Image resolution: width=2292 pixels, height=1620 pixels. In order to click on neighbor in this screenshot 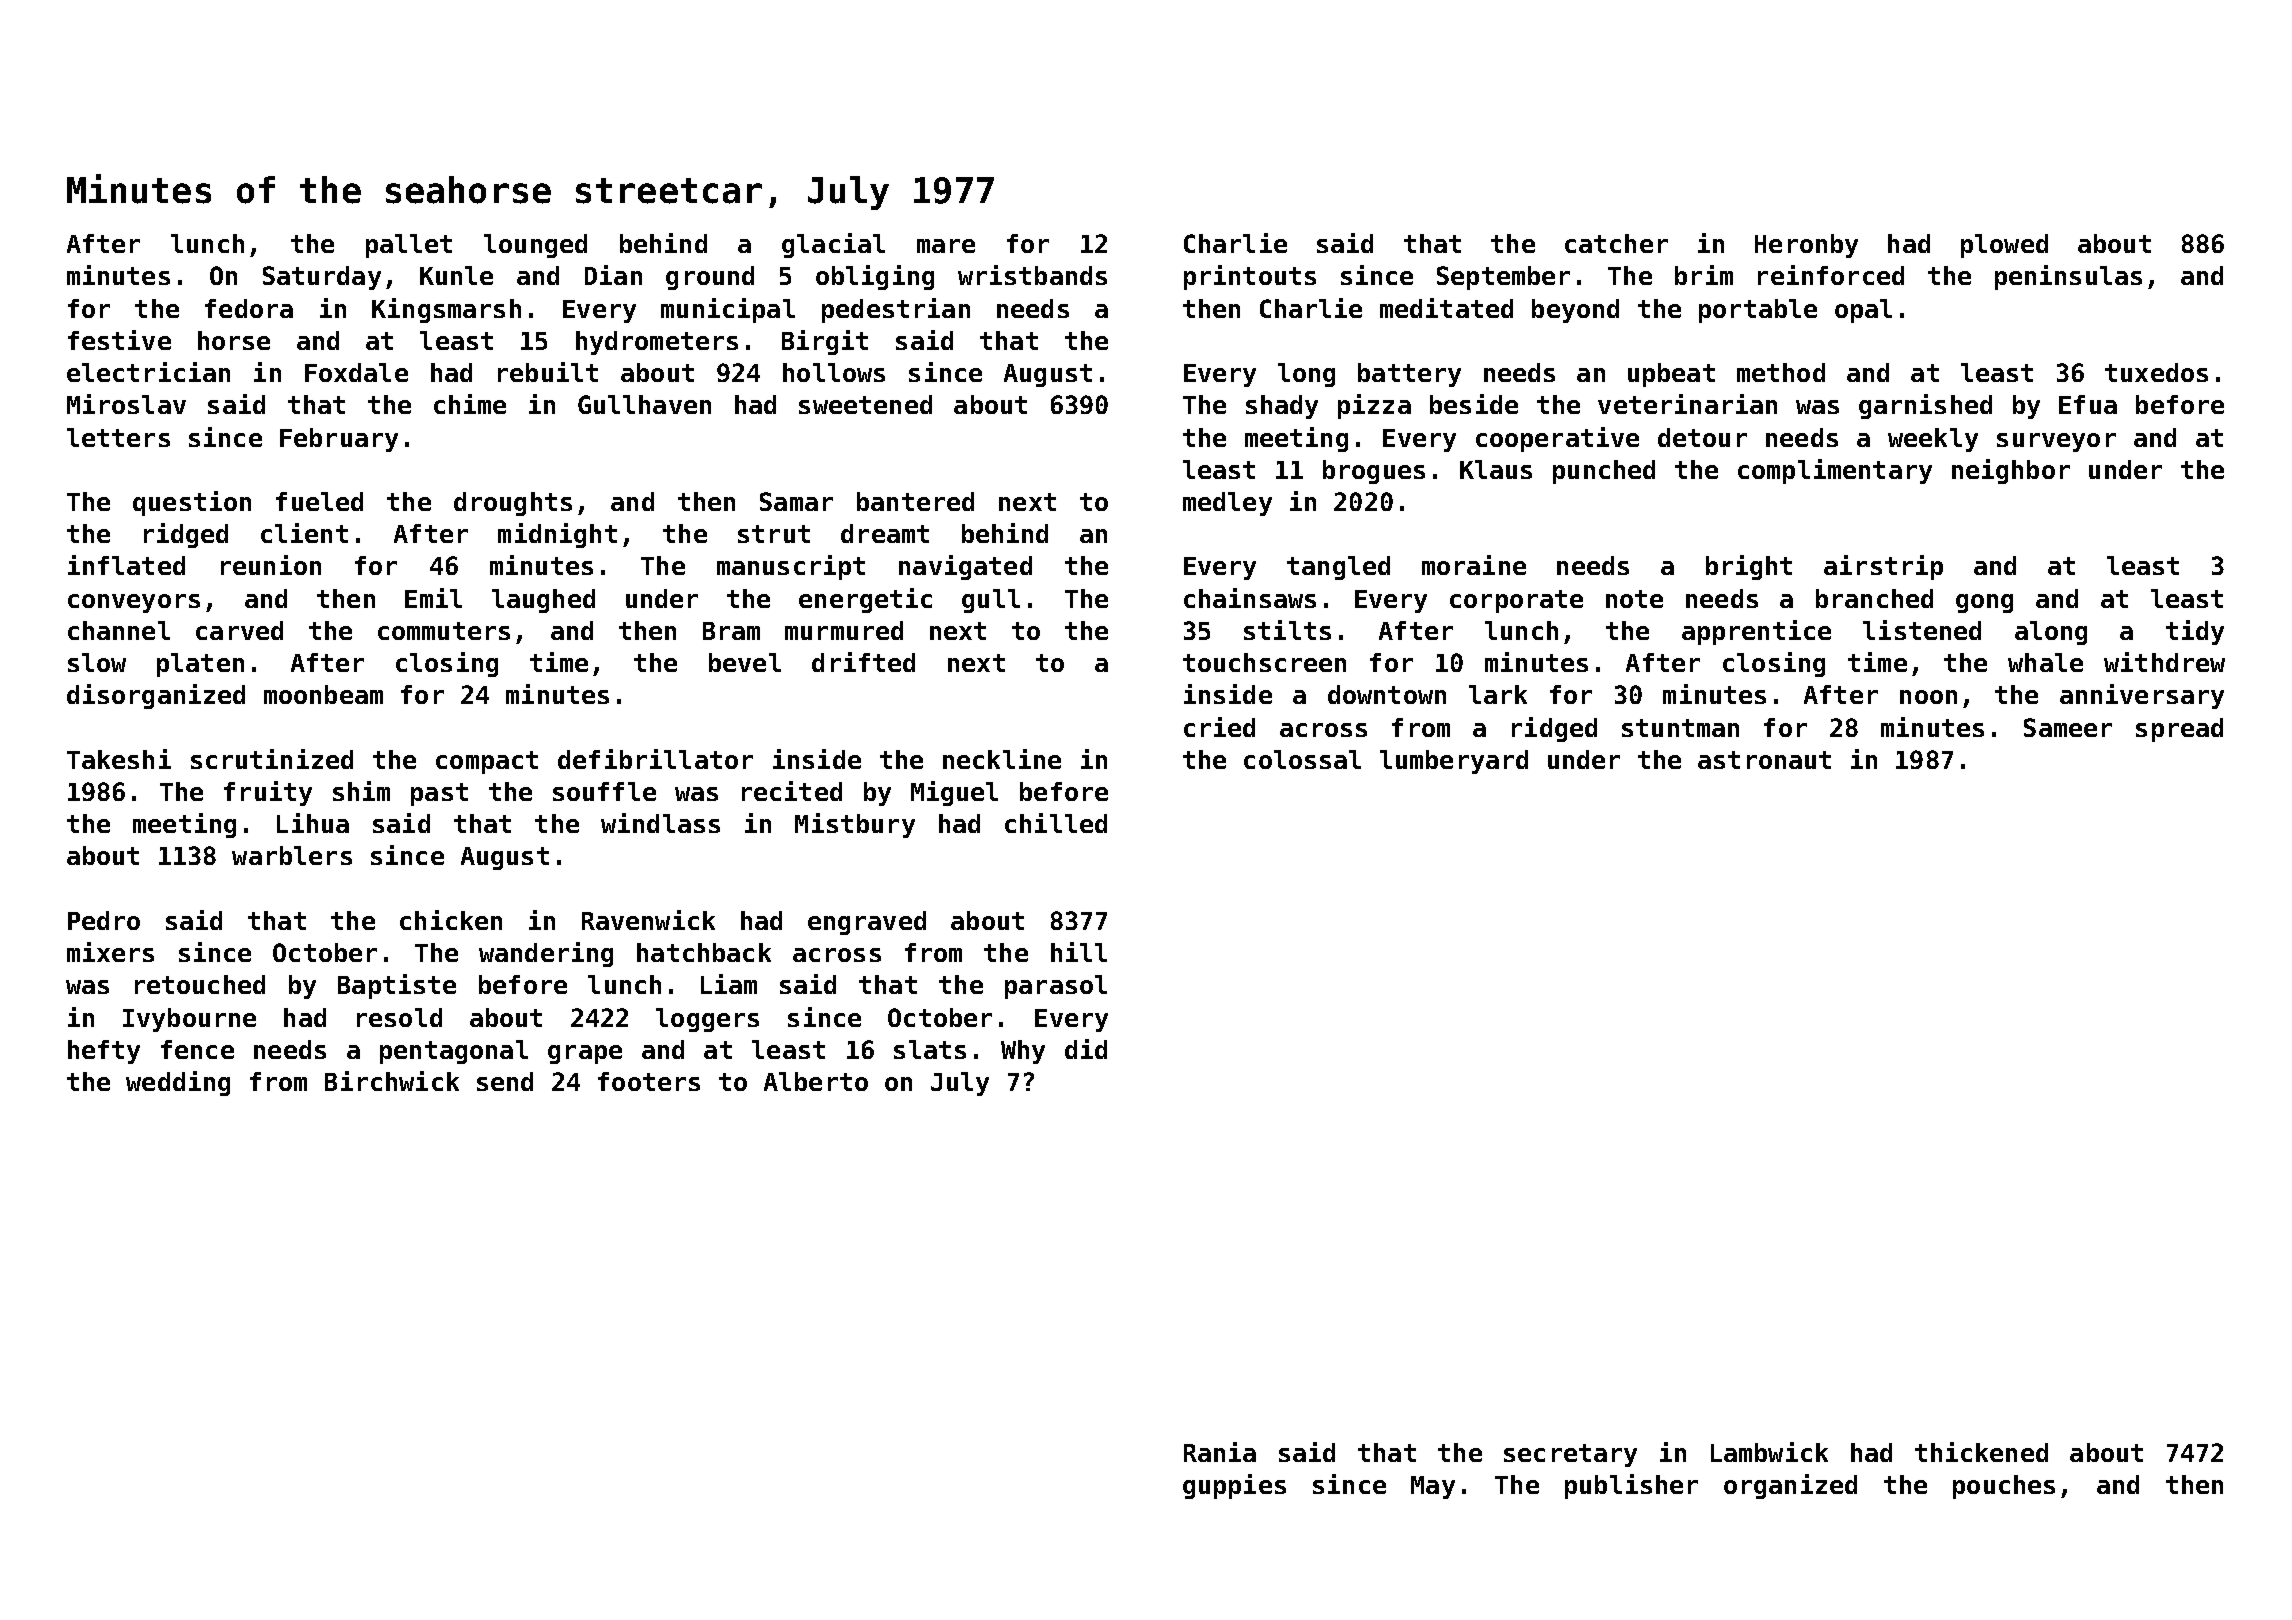, I will do `click(2011, 471)`.
